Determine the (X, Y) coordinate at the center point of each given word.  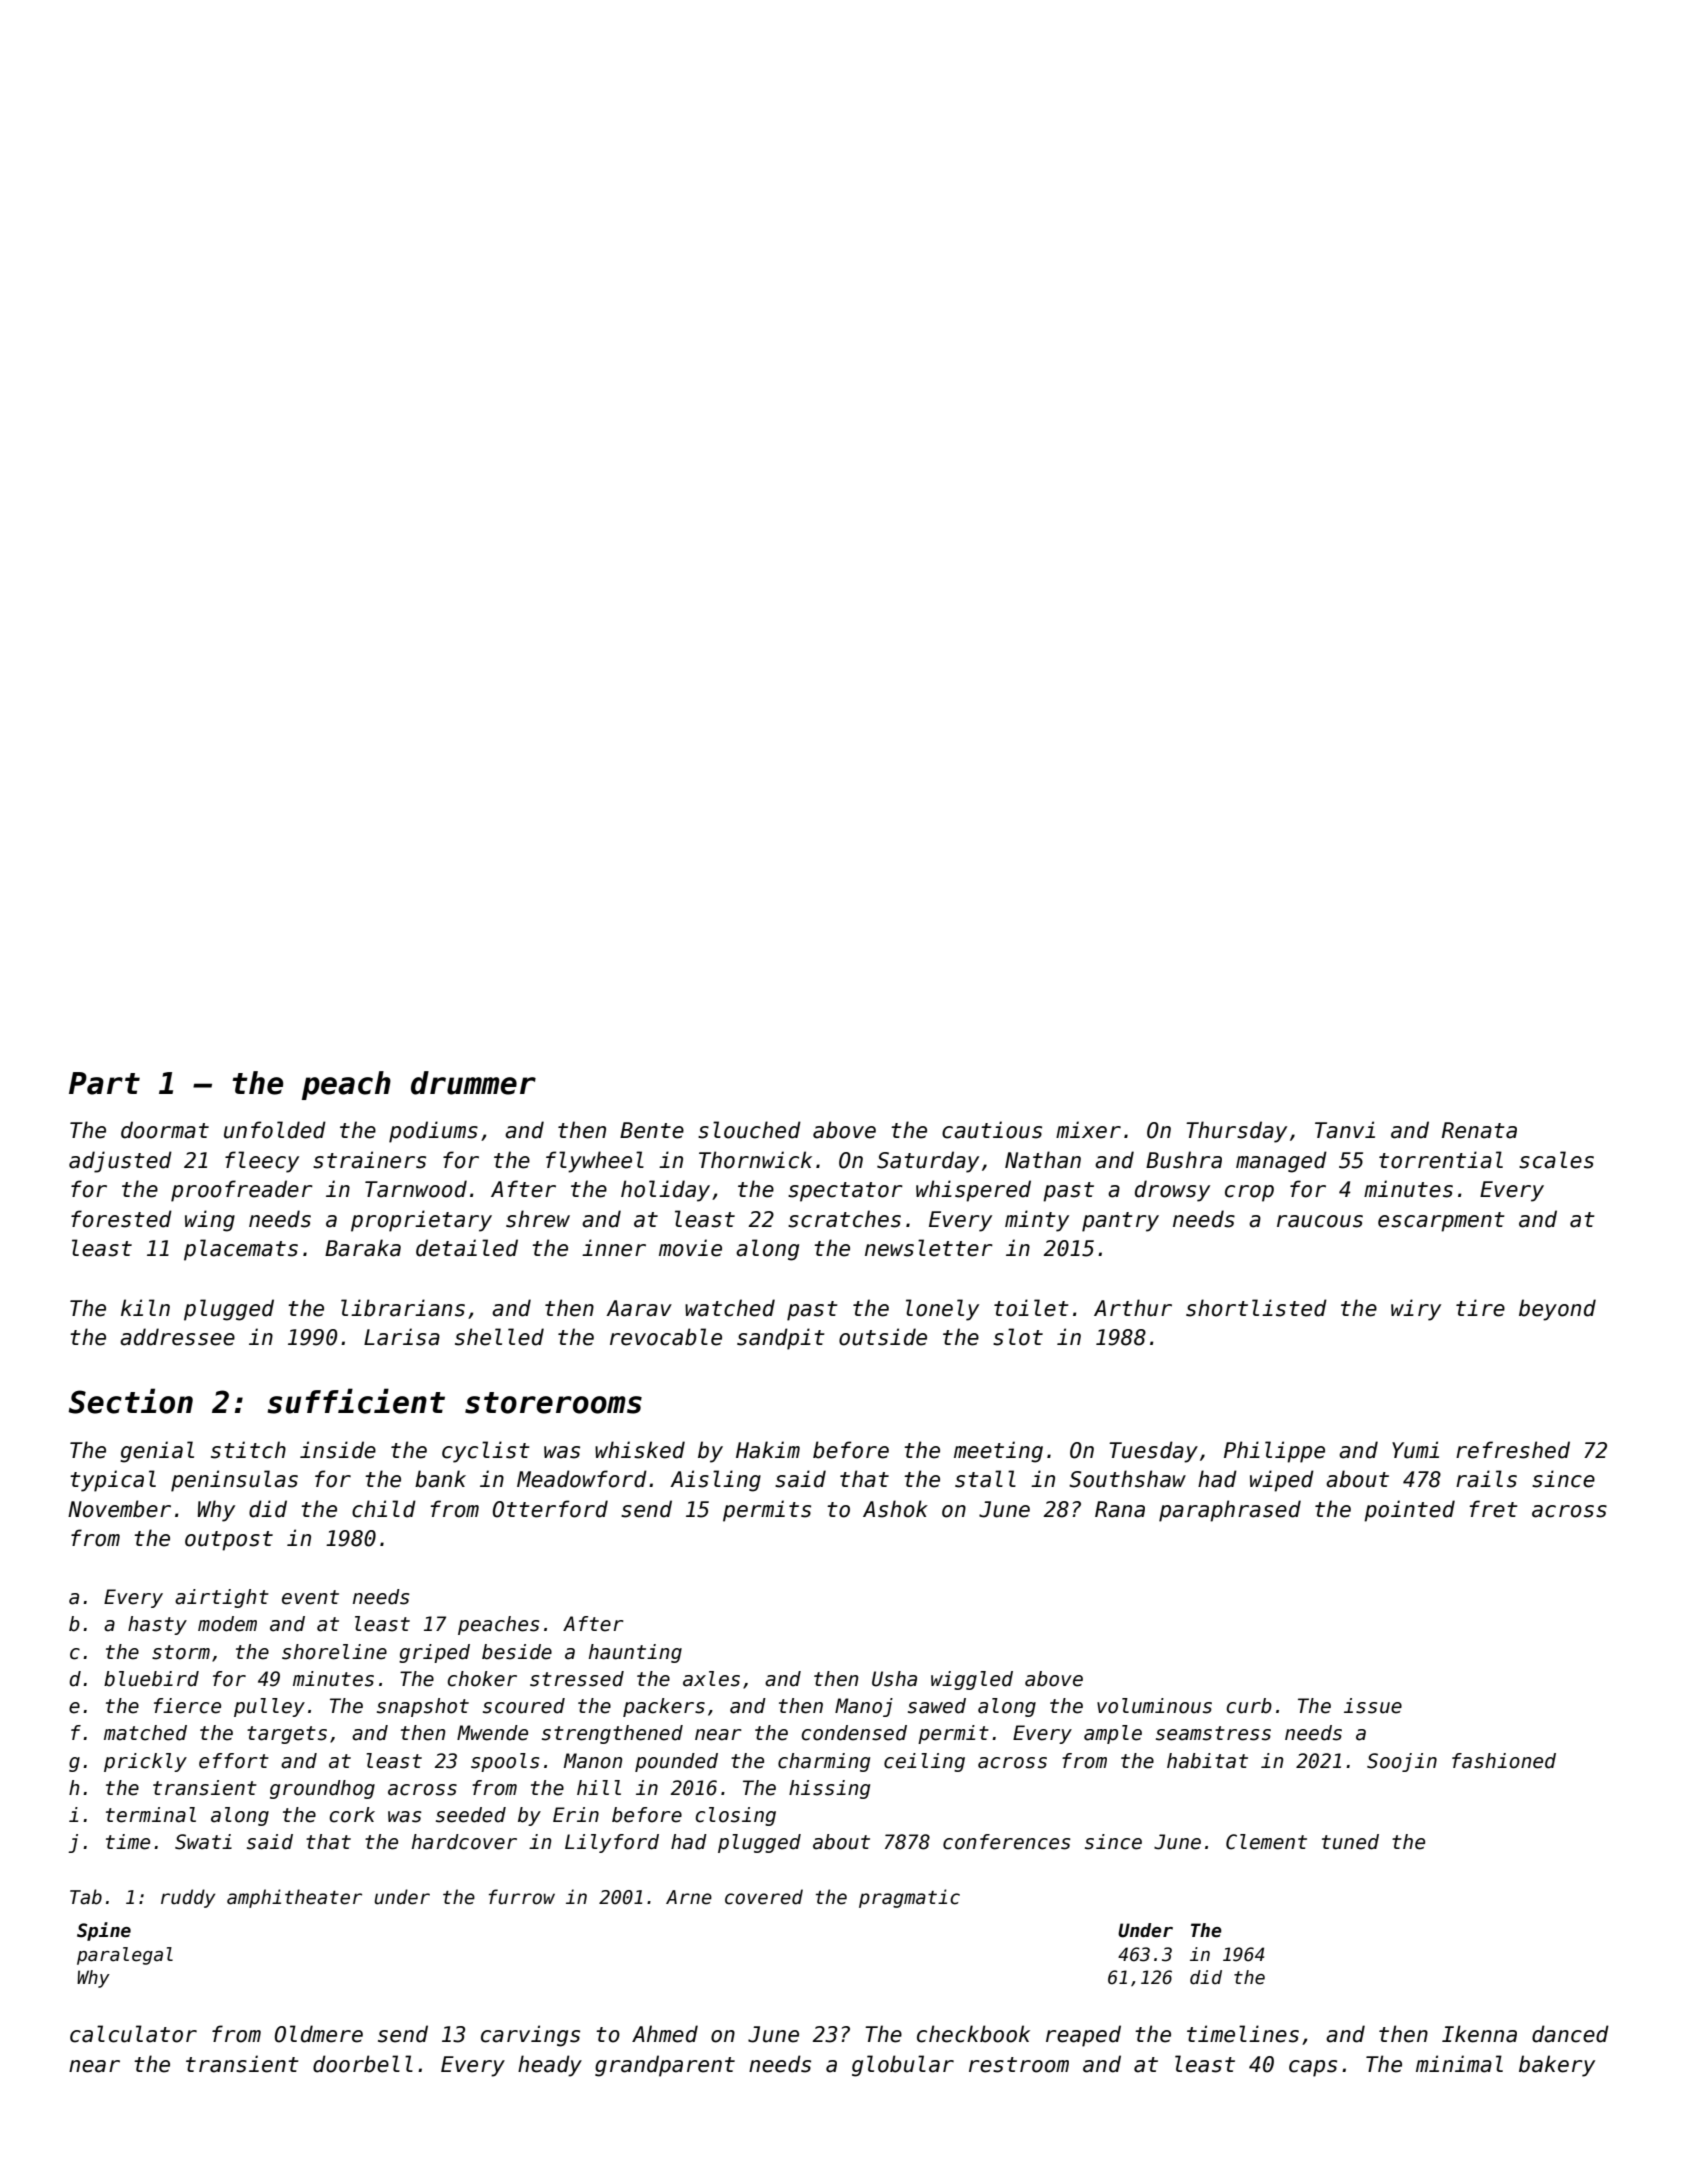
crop (1249, 1193)
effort (234, 1761)
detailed (467, 1248)
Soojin (1402, 1762)
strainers (369, 1160)
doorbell (363, 2064)
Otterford (550, 1509)
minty (1037, 1221)
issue (1373, 1706)
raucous (1320, 1221)
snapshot (423, 1707)
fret (1493, 1509)
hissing (829, 1789)
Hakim (768, 1450)
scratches (844, 1219)
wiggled (972, 1680)
